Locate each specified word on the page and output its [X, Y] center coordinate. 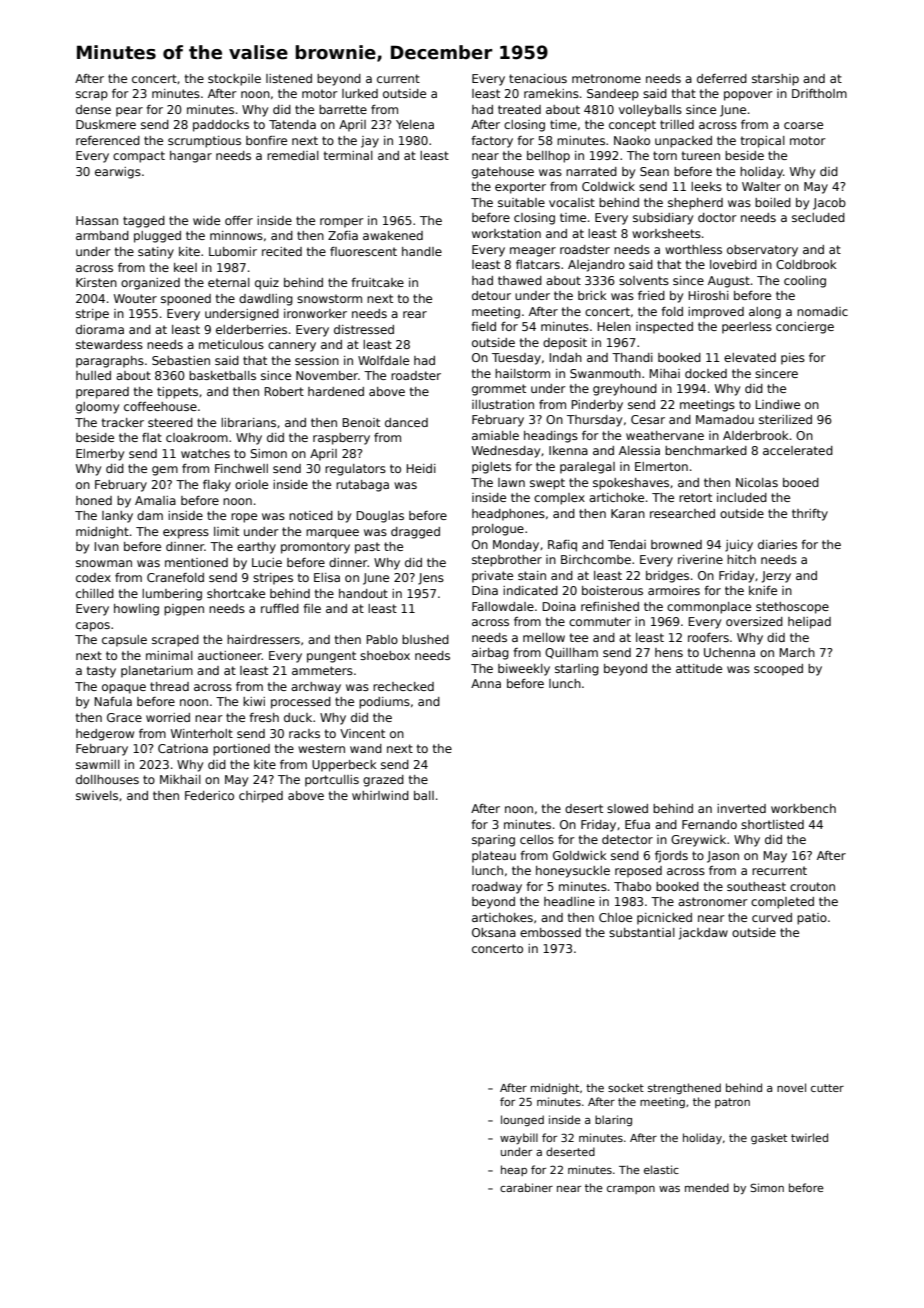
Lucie [267, 562]
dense [93, 109]
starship [775, 80]
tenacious [538, 78]
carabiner [526, 1187]
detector [627, 839]
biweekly [524, 670]
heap [514, 1170]
